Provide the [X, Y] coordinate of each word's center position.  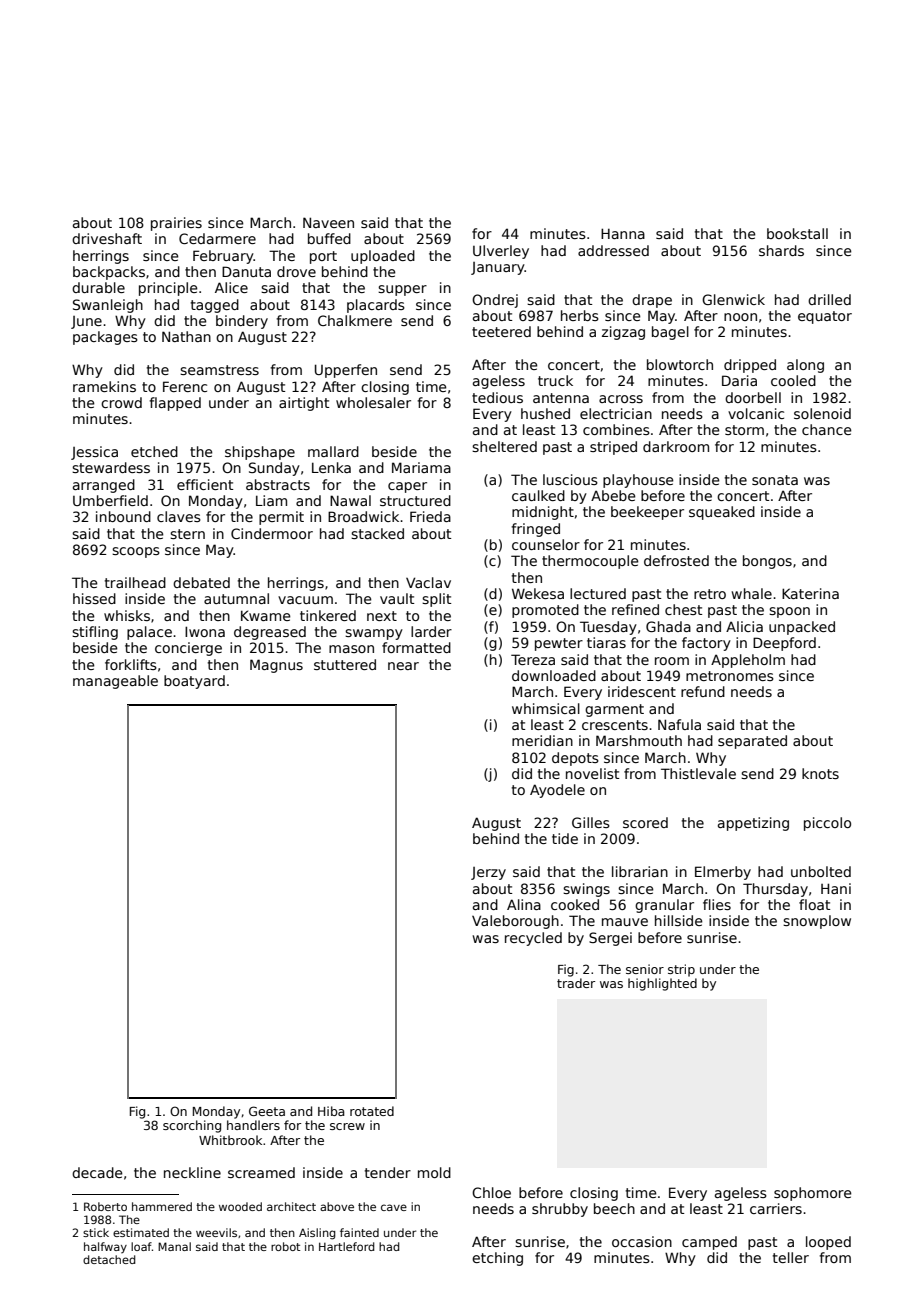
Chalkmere [355, 320]
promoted [545, 611]
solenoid [822, 413]
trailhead [135, 582]
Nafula [679, 724]
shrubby [560, 1210]
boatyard [194, 682]
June [86, 322]
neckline [192, 1172]
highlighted [662, 984]
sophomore [813, 1194]
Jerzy [488, 873]
